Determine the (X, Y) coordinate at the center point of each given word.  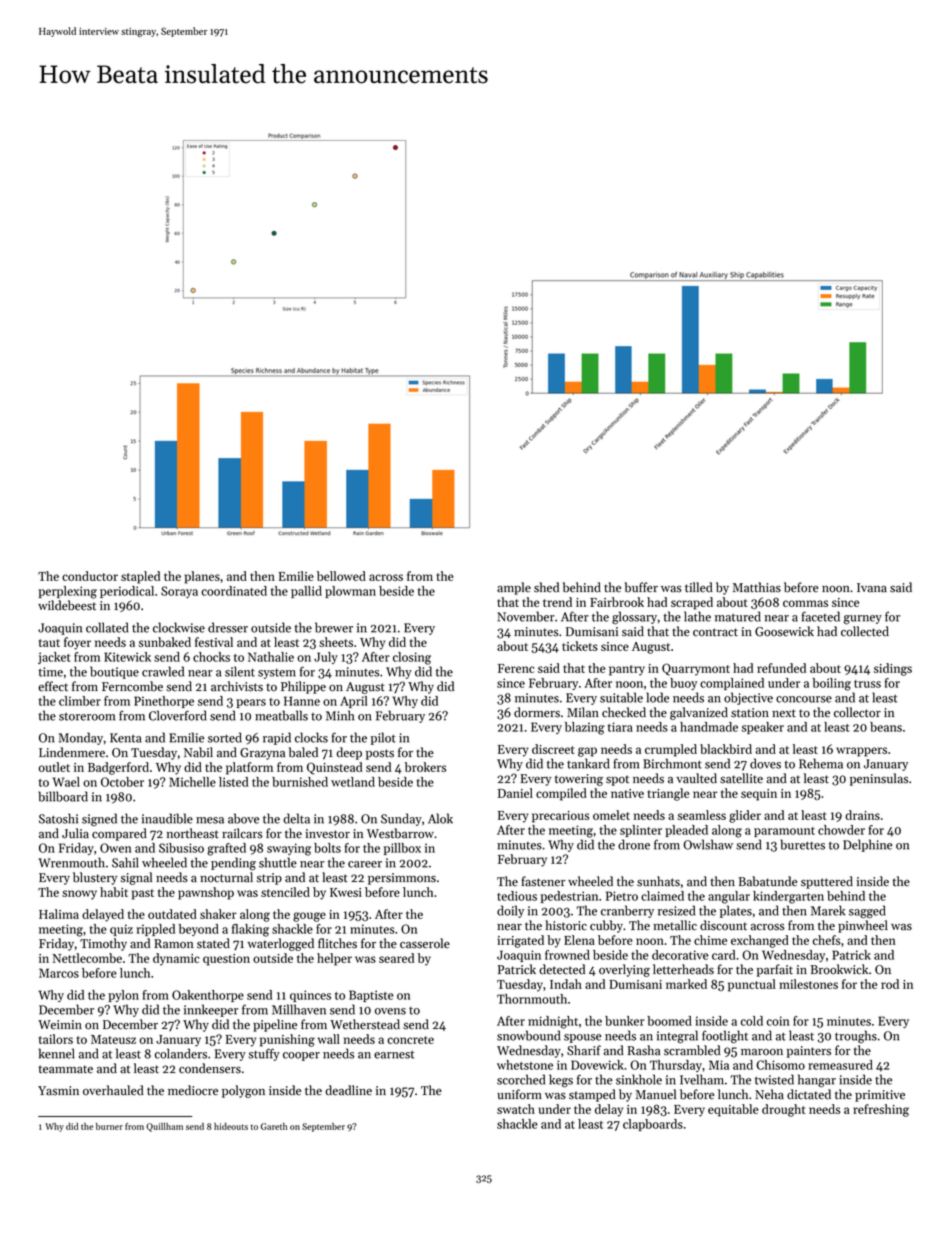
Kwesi (346, 892)
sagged (867, 912)
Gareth (274, 1126)
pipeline (275, 1025)
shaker (218, 914)
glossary (634, 618)
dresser (228, 627)
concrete (410, 1040)
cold (752, 1021)
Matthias (757, 587)
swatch (516, 1109)
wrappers (861, 752)
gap (587, 752)
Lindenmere (72, 752)
